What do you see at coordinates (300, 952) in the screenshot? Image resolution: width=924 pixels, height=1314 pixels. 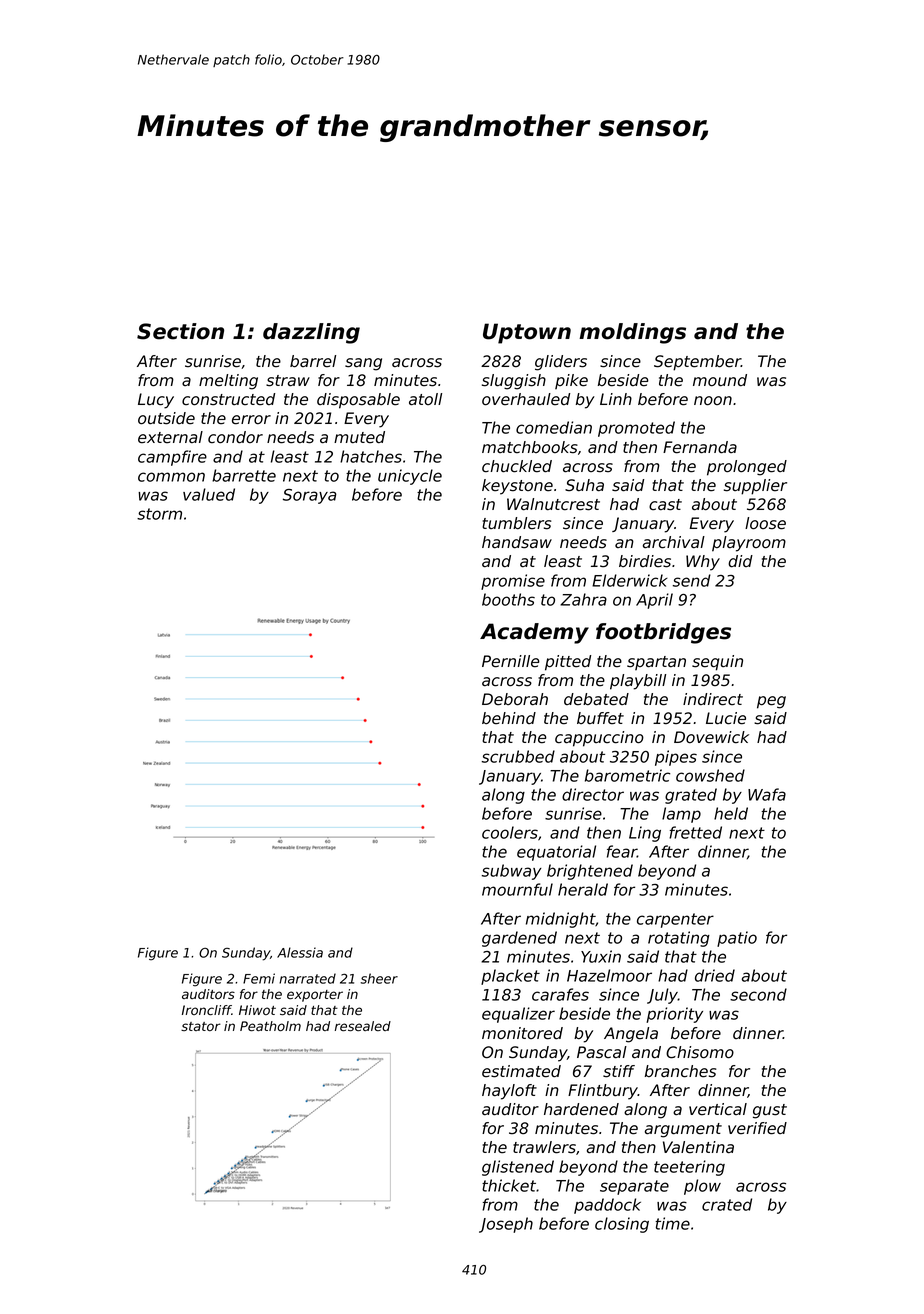 I see `Alessia` at bounding box center [300, 952].
